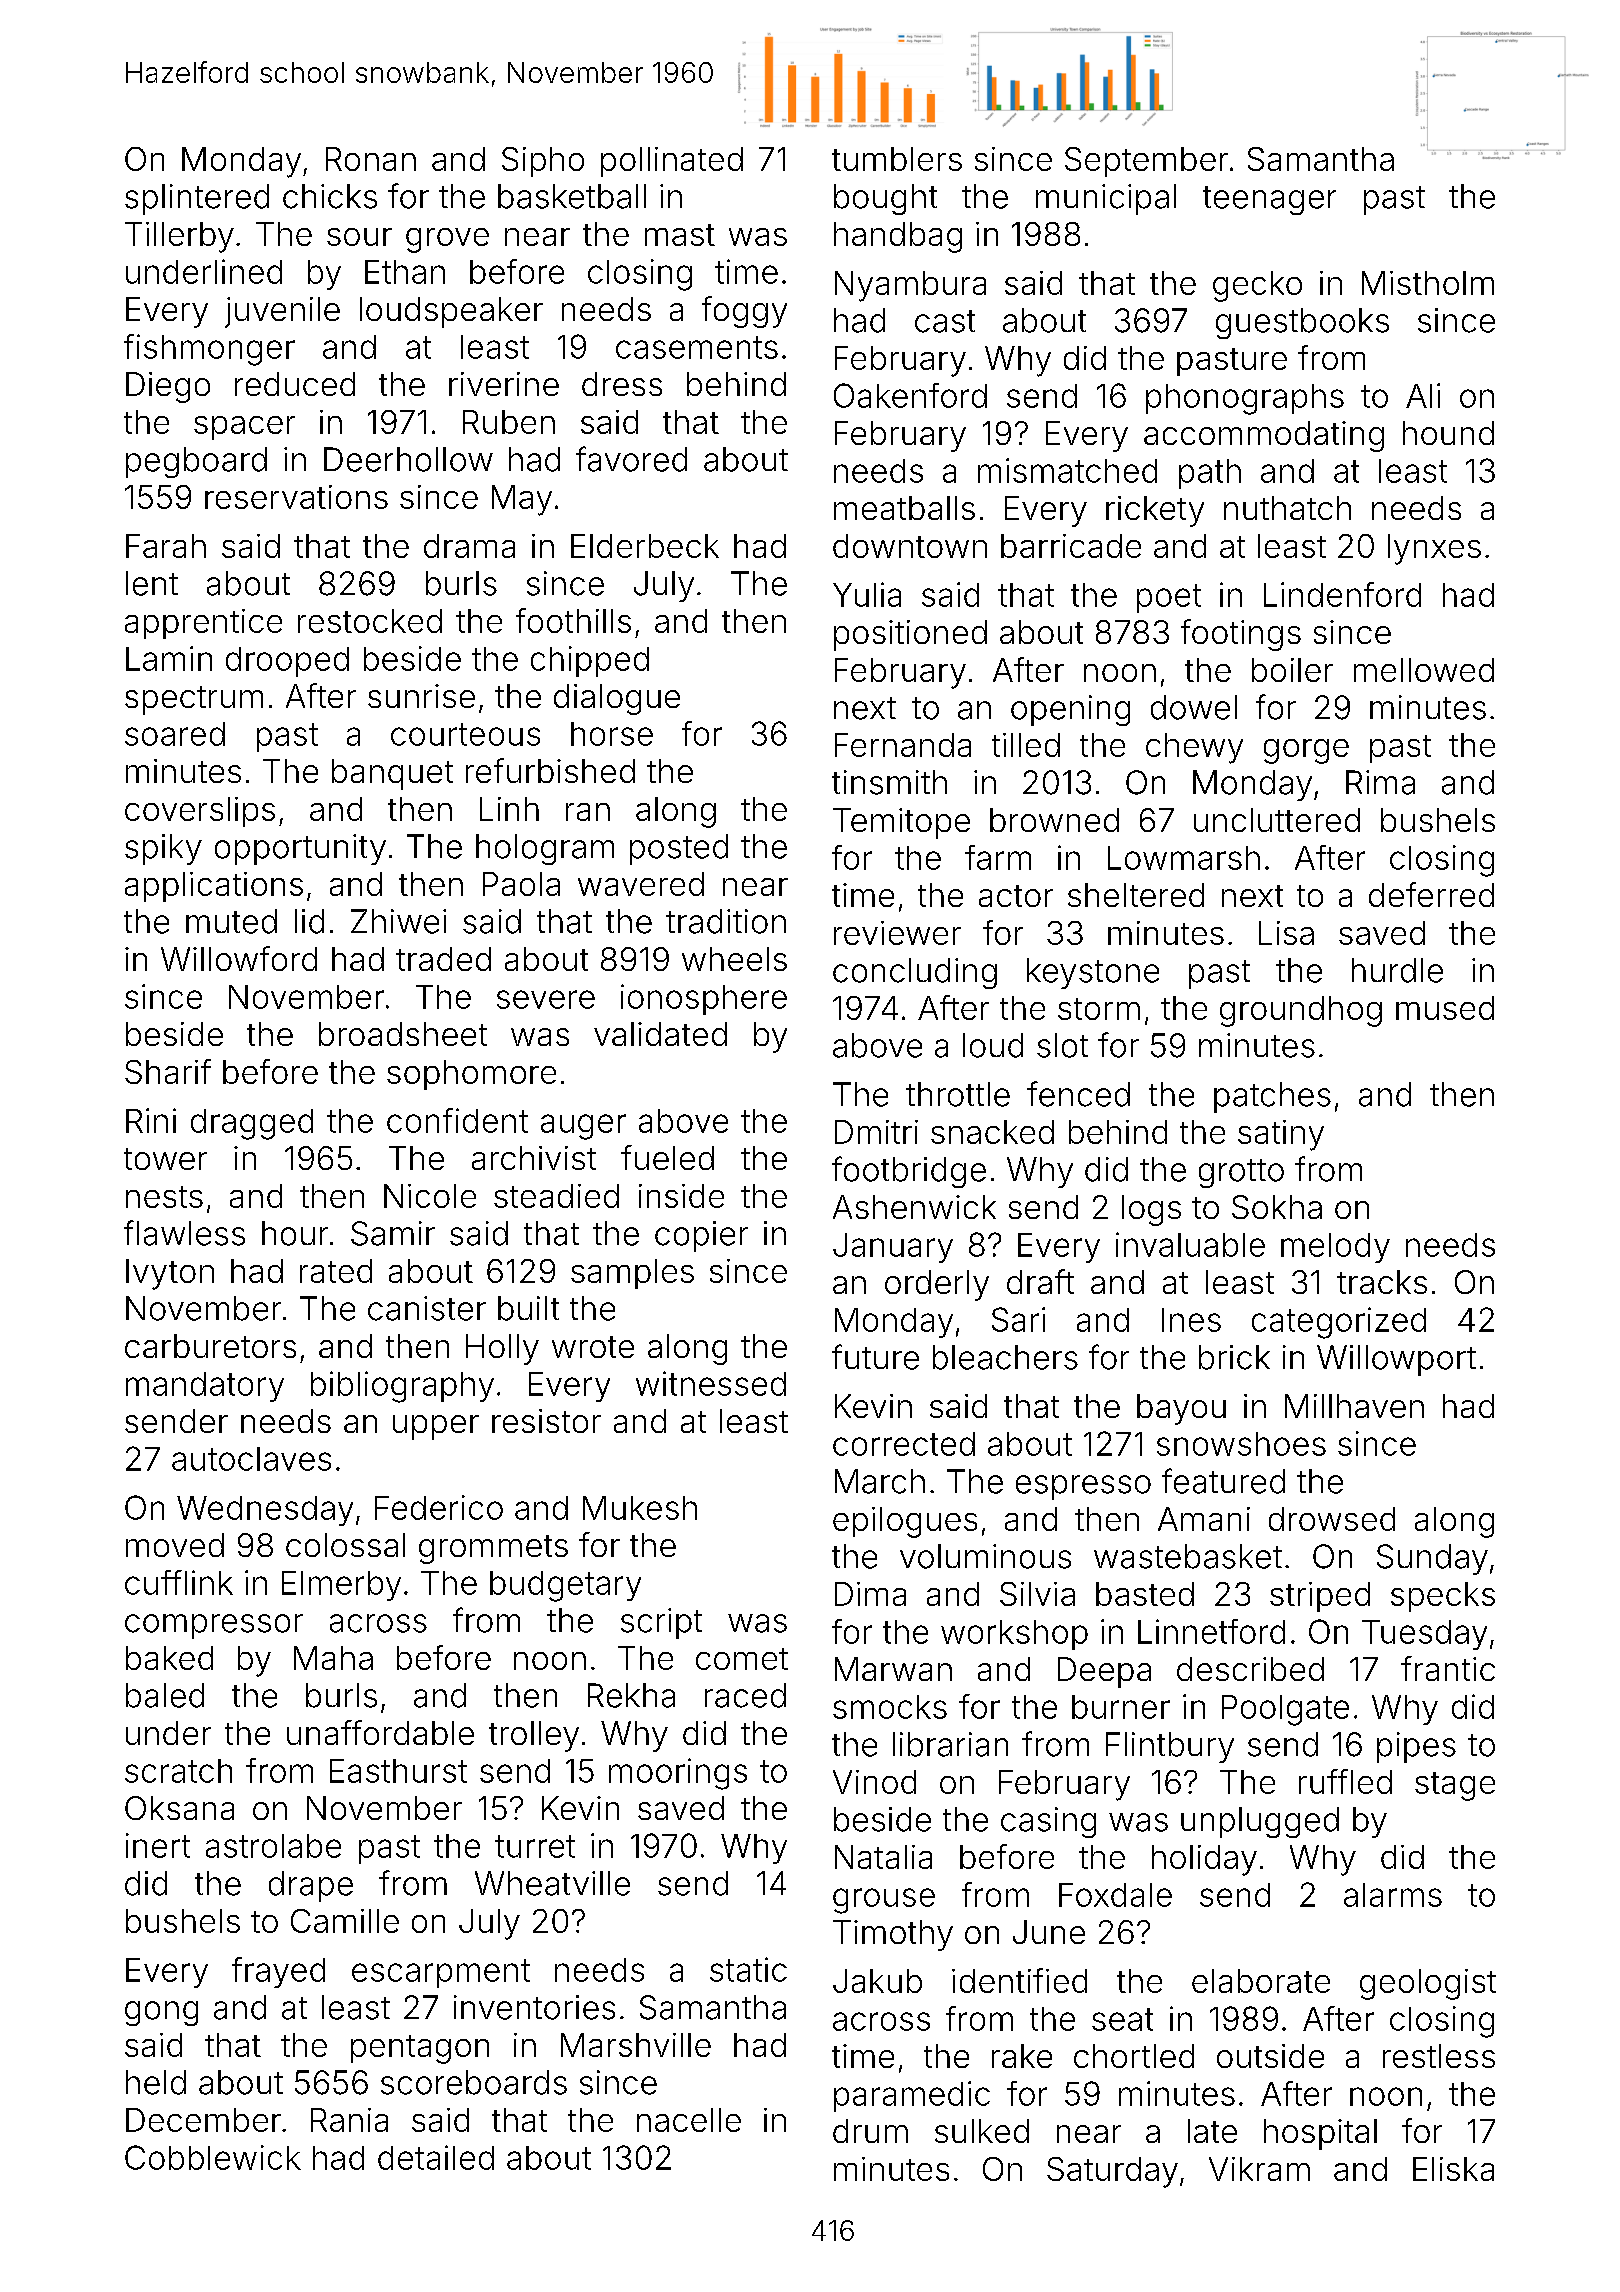  Describe the element at coordinates (341, 1586) in the screenshot. I see `Elmerby` at that location.
